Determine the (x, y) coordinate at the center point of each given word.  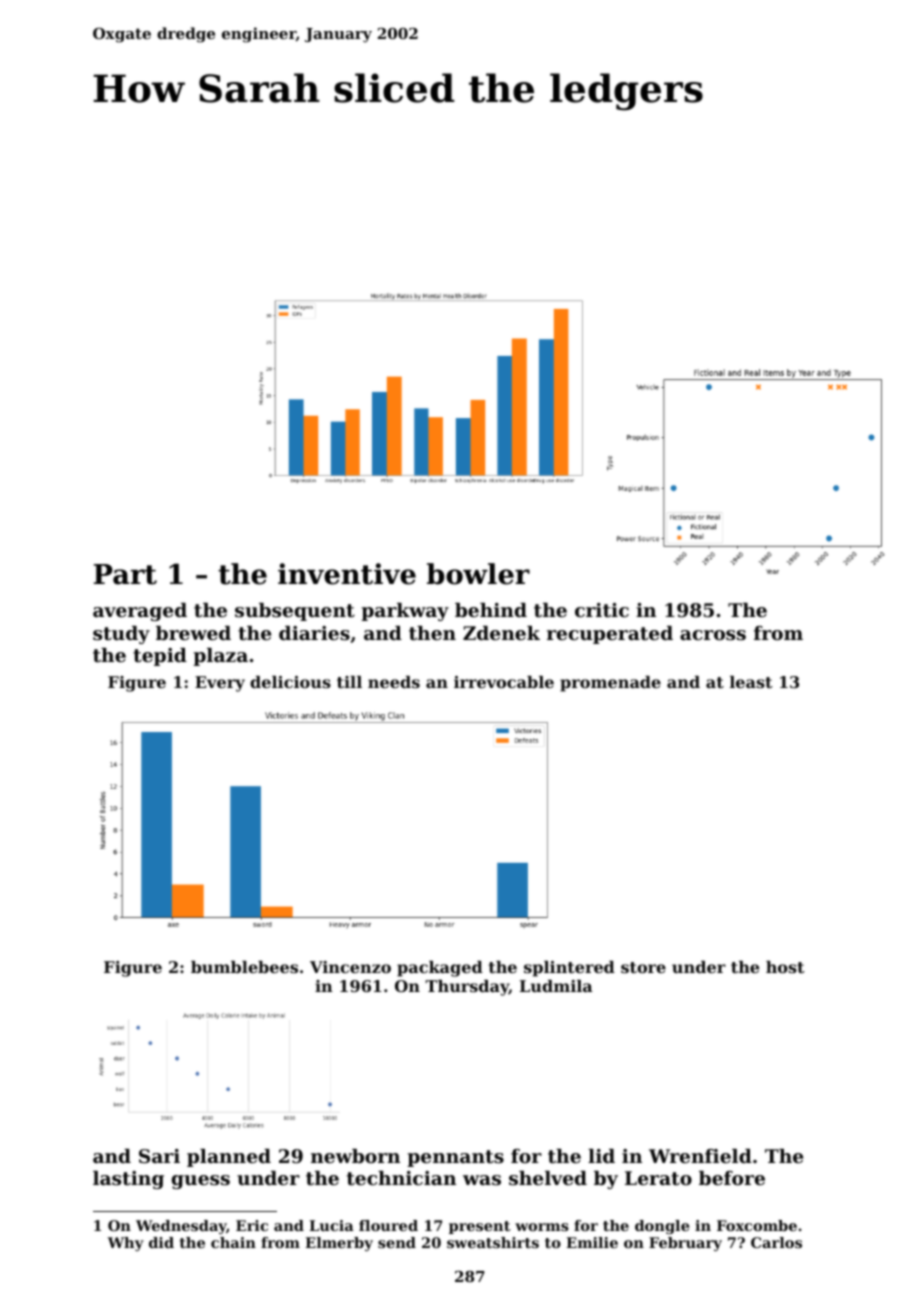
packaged (440, 969)
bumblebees (244, 967)
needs (394, 682)
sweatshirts (493, 1242)
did (161, 1242)
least (751, 682)
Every (220, 684)
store (643, 967)
